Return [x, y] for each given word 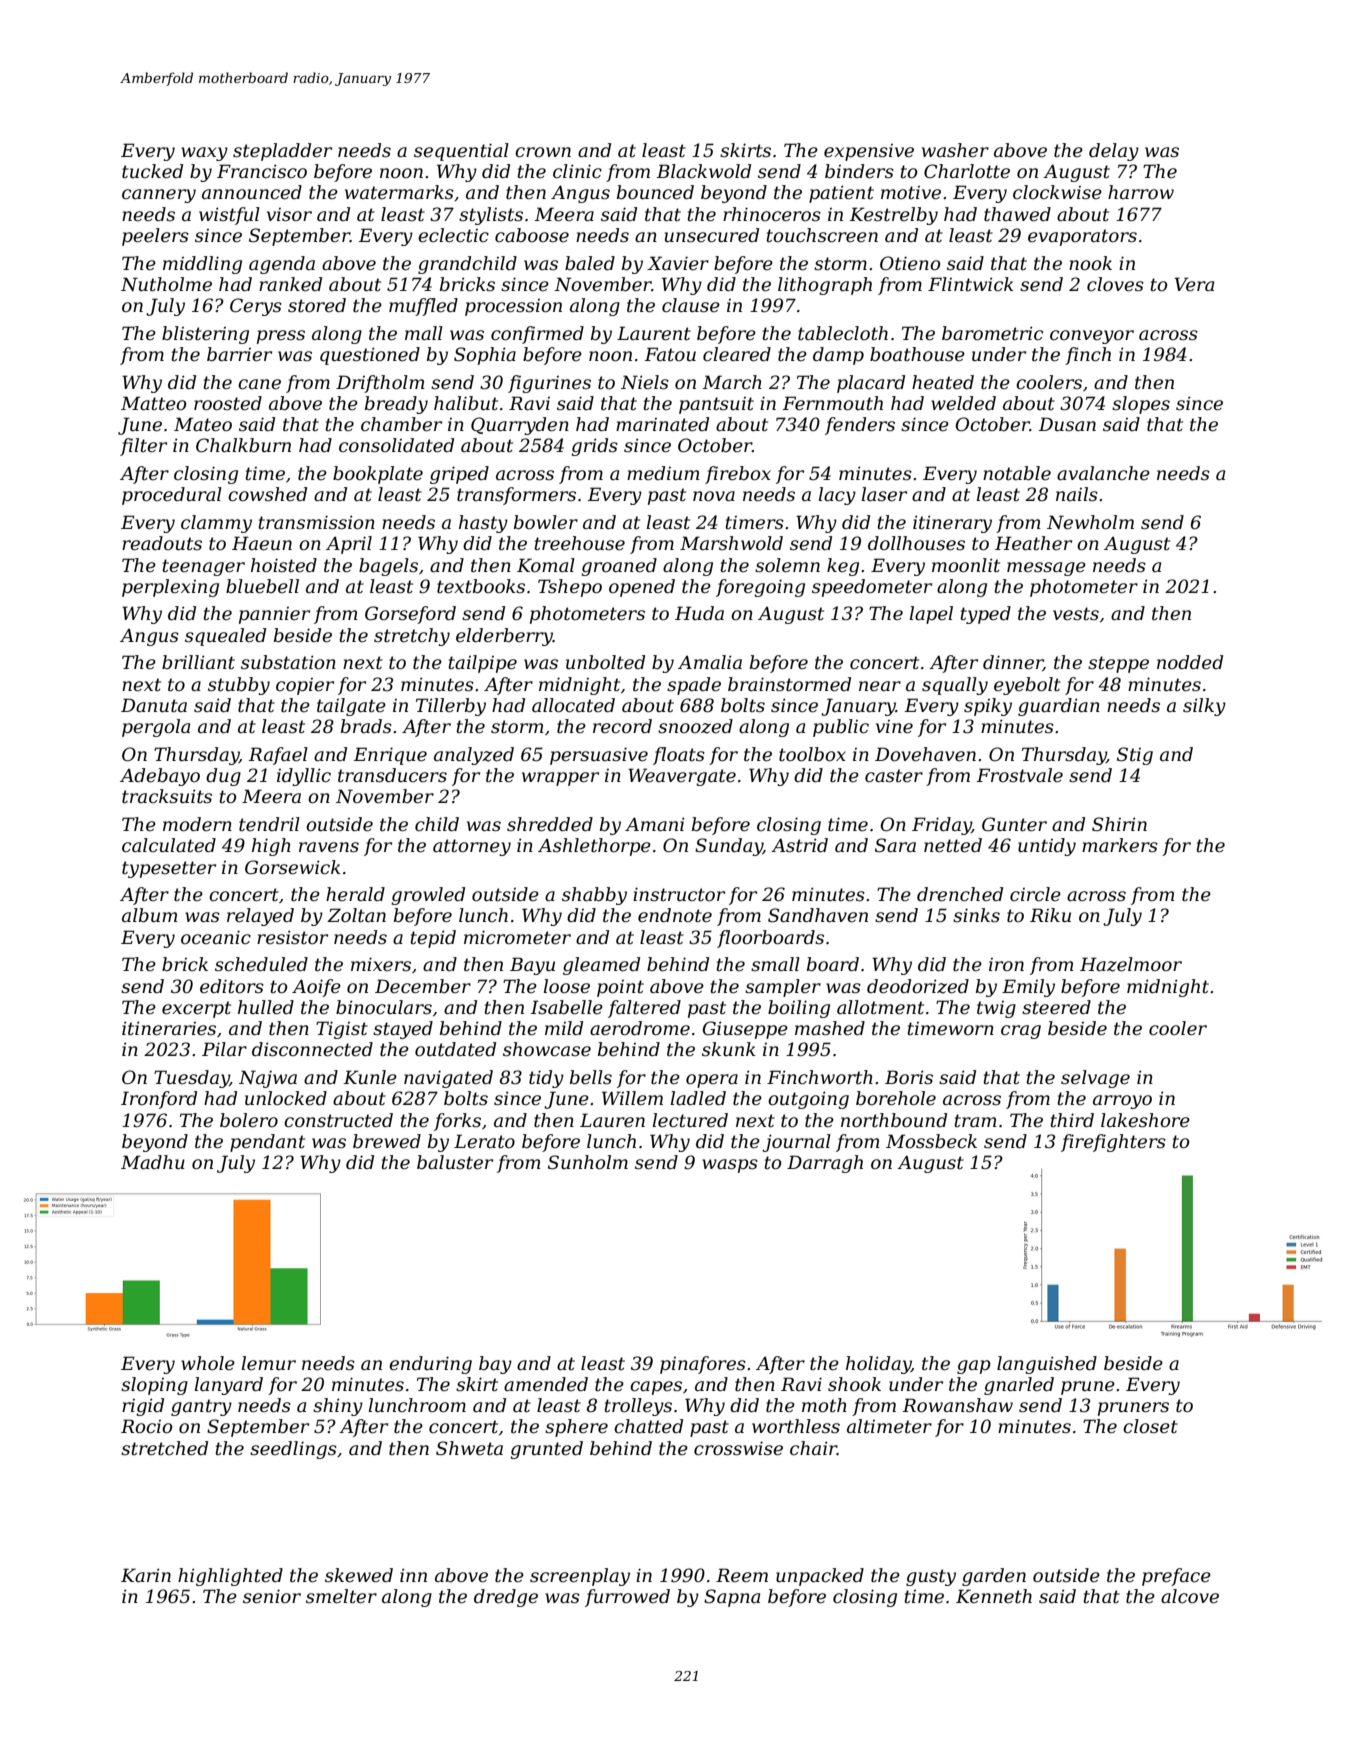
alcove [1190, 1596]
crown [543, 152]
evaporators [1082, 237]
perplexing [170, 588]
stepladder [282, 152]
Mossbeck [931, 1141]
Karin [146, 1575]
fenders [860, 426]
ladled [698, 1098]
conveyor [1092, 337]
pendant [267, 1143]
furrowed [627, 1598]
